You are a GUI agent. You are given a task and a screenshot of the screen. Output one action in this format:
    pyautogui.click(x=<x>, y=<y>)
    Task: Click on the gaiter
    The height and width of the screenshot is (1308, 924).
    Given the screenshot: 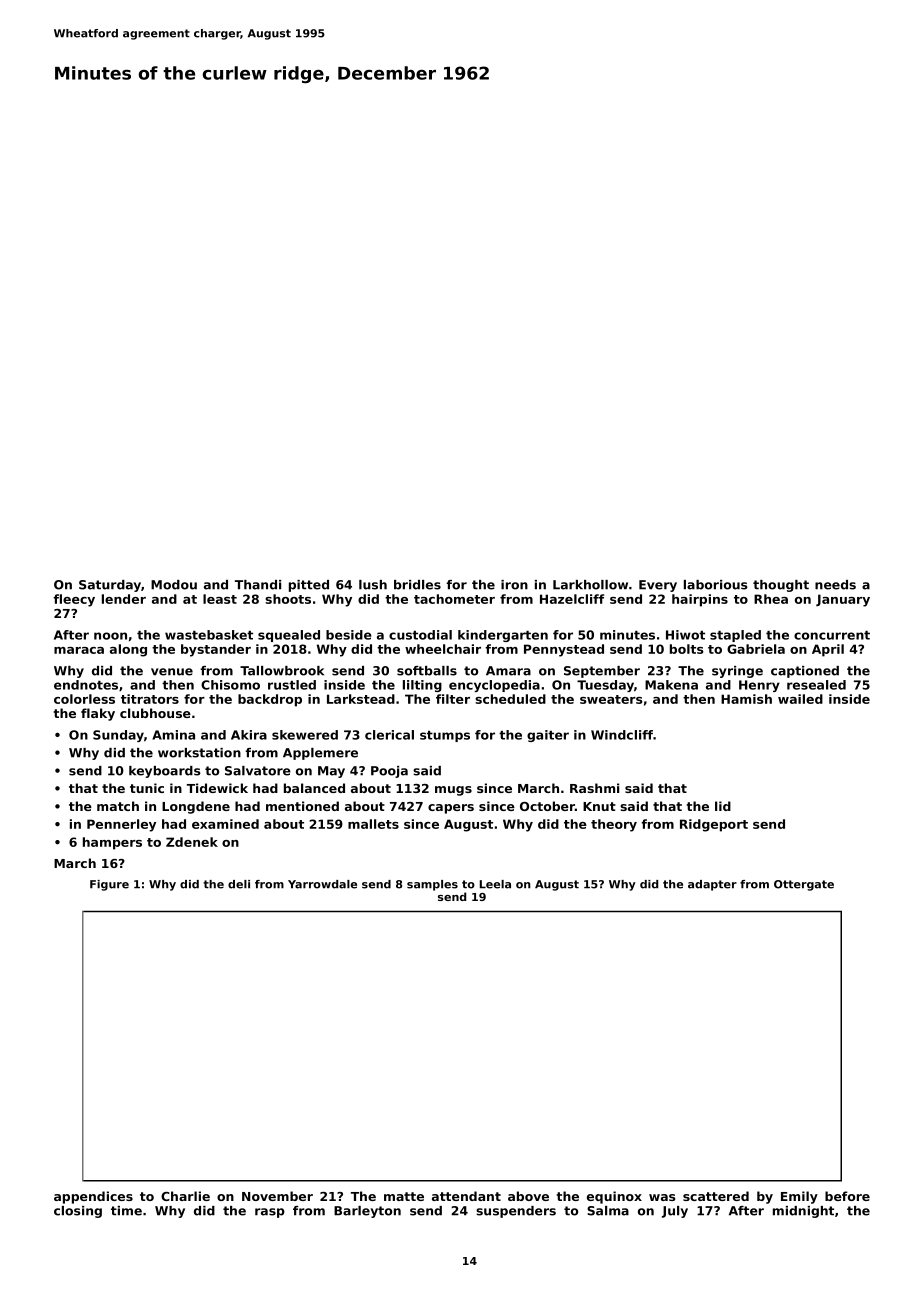 What is the action you would take?
    pyautogui.click(x=548, y=736)
